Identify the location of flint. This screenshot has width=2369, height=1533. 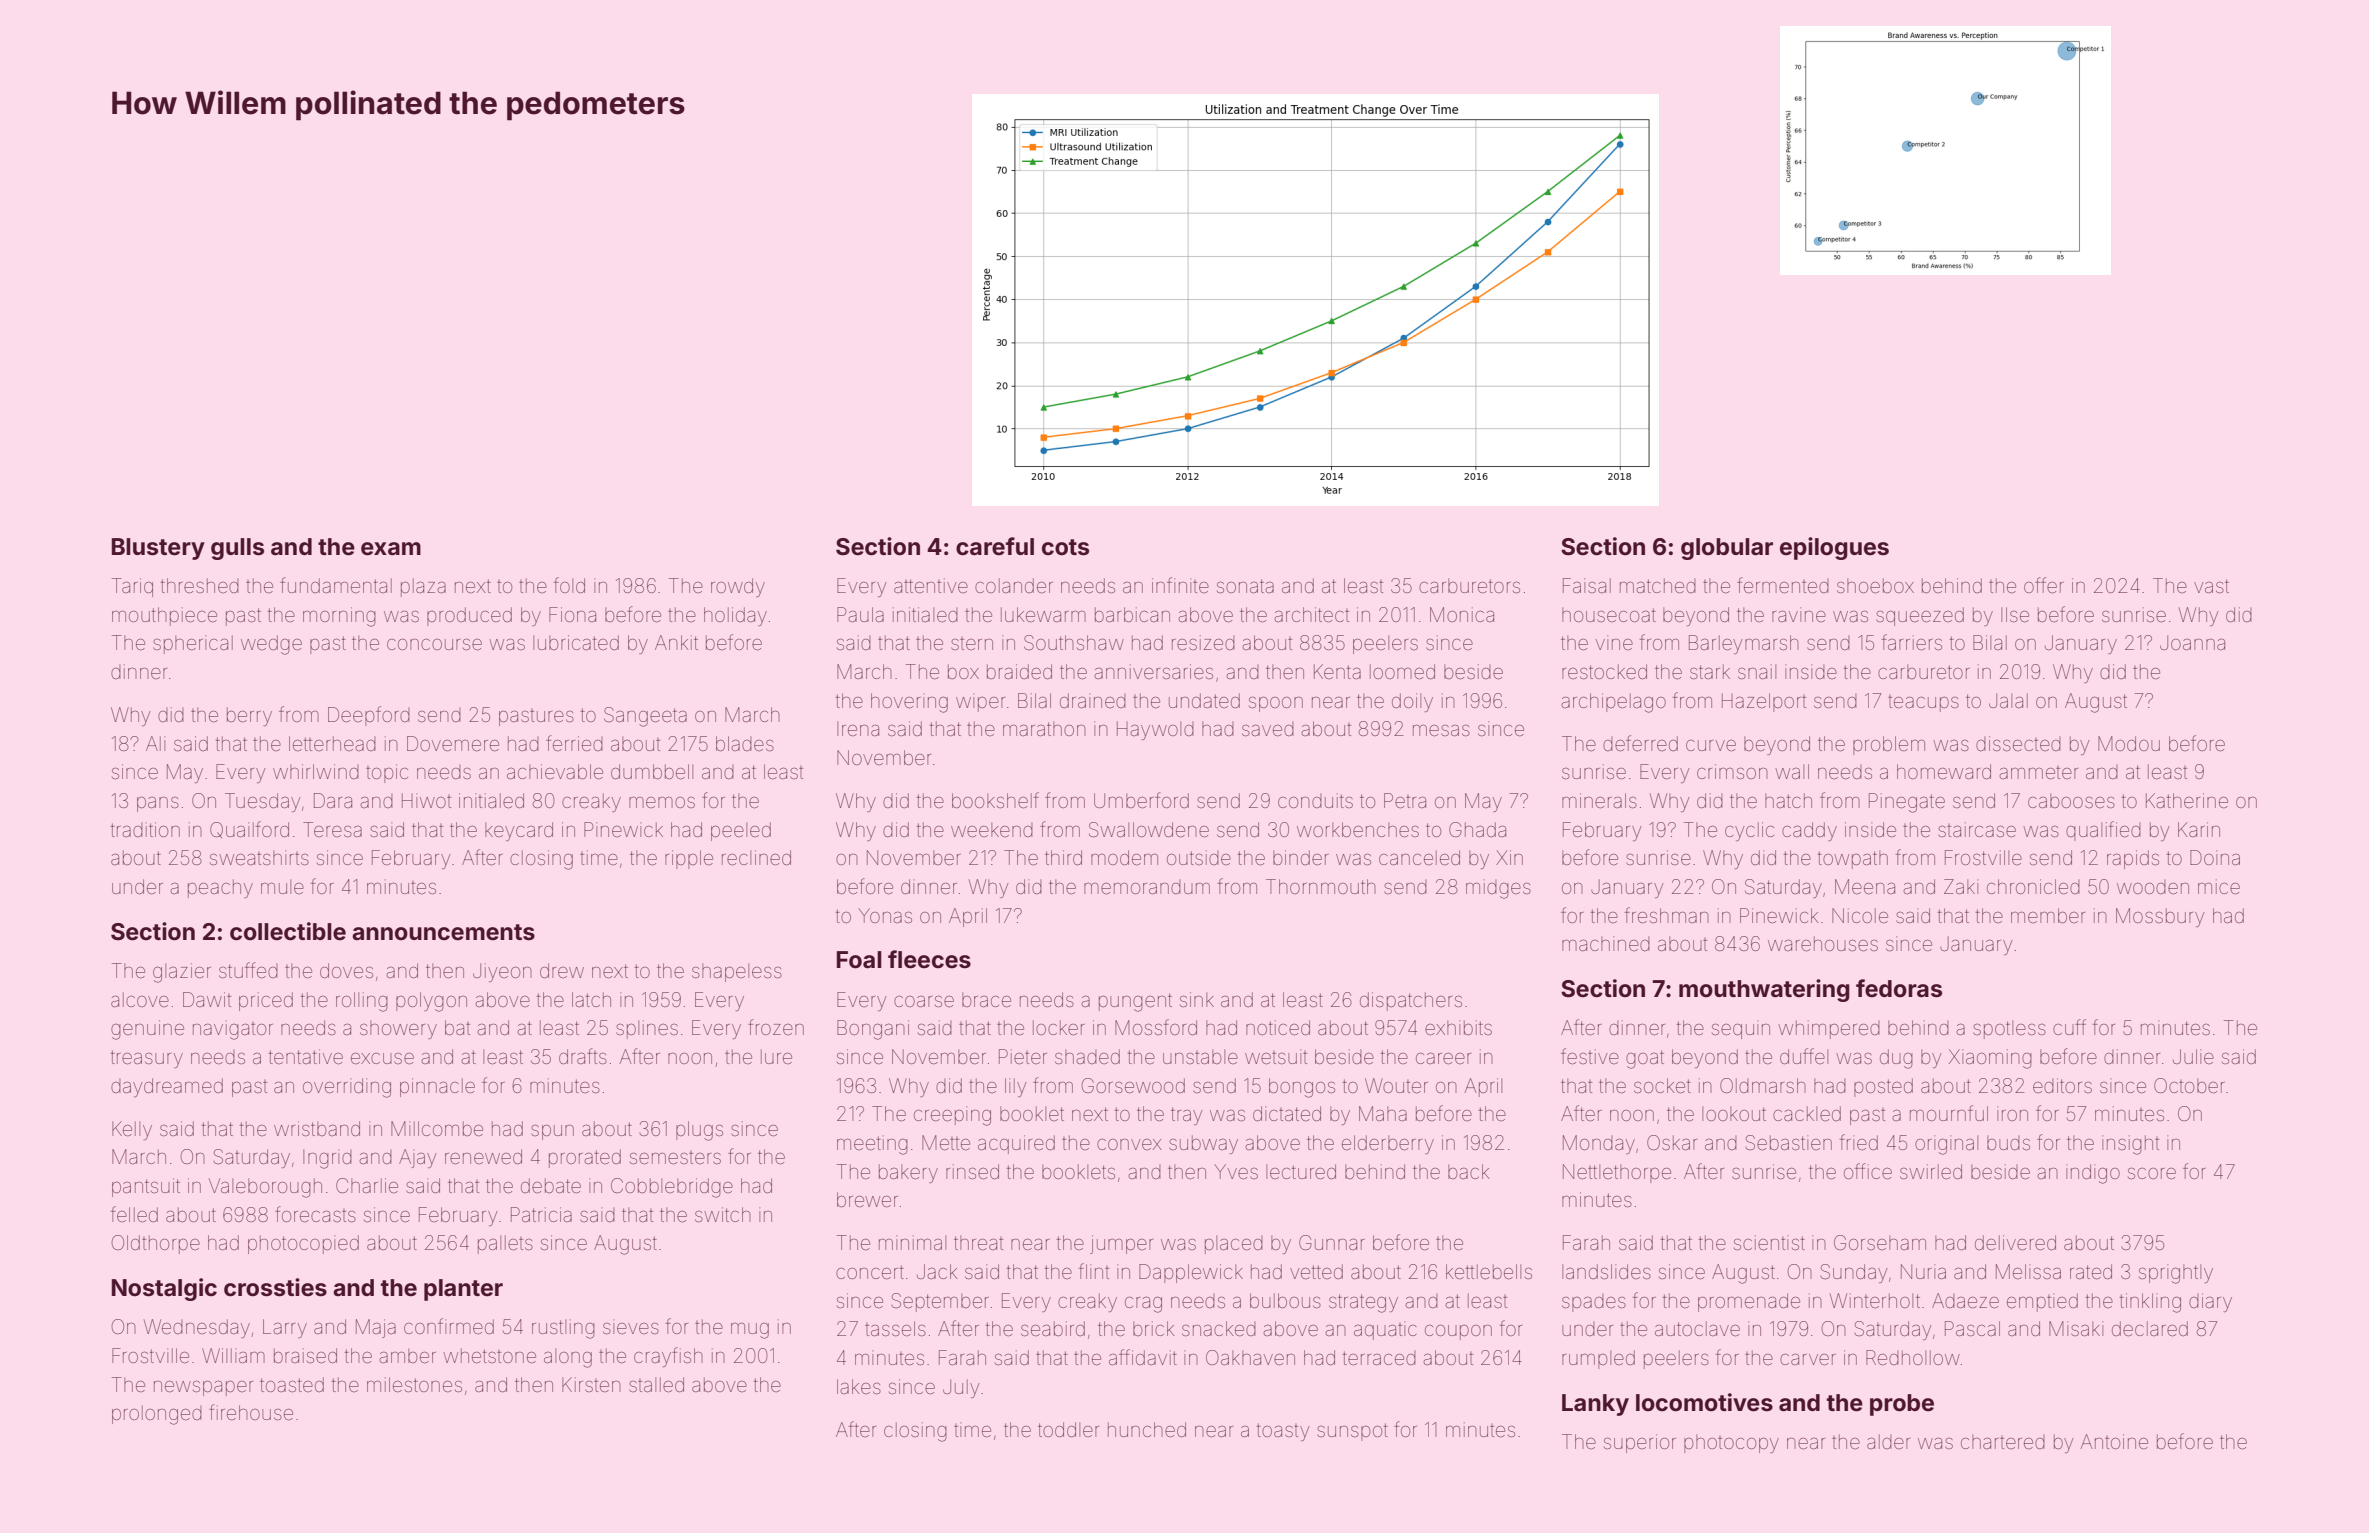
(1094, 1271).
